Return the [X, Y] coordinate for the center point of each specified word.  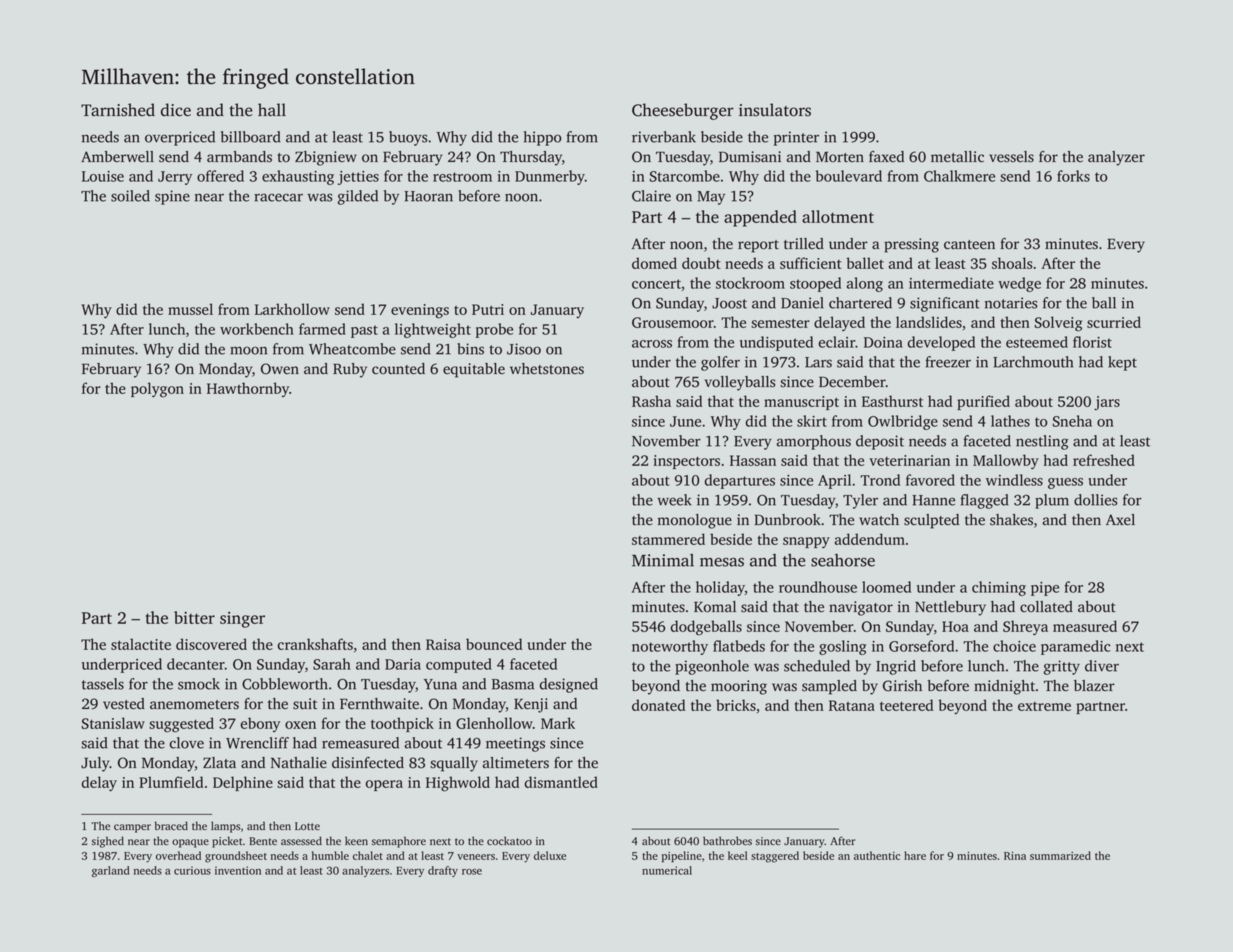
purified [983, 402]
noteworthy [670, 647]
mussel [190, 309]
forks [1073, 176]
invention [238, 870]
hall [272, 109]
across [652, 344]
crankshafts [315, 644]
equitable [474, 370]
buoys [408, 138]
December [852, 382]
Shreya [1025, 627]
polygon [157, 390]
